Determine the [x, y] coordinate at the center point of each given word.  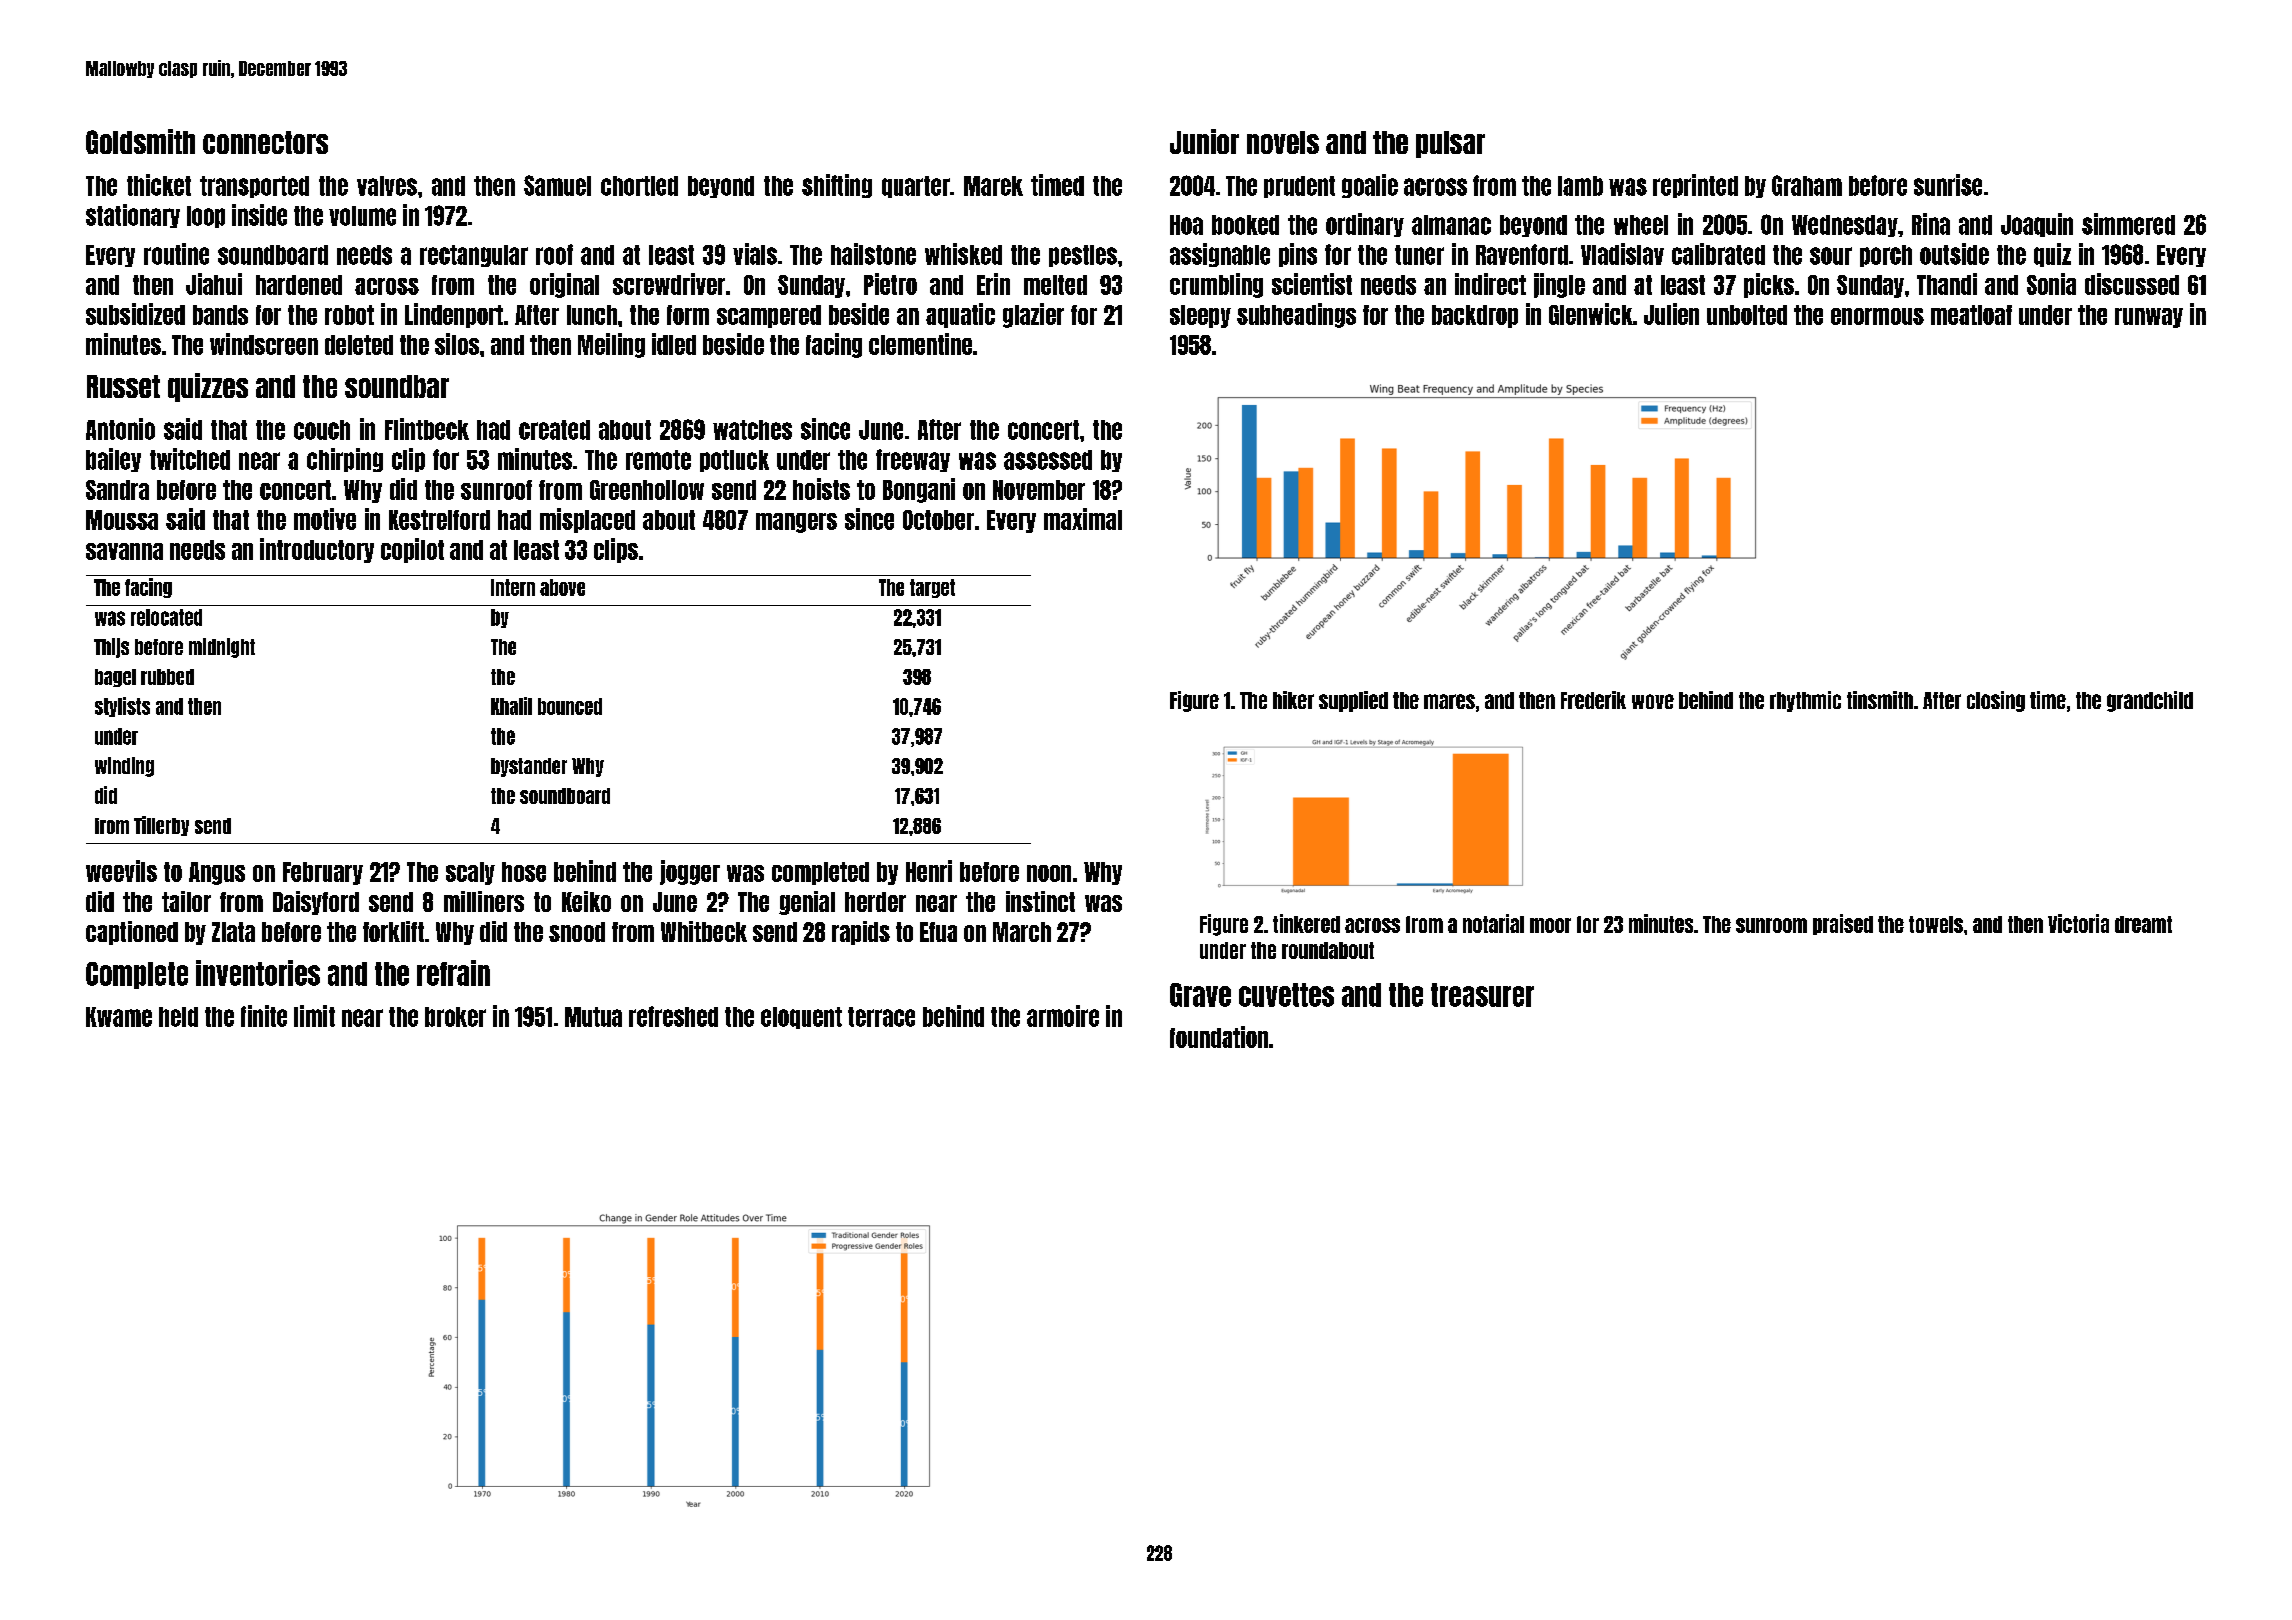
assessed [1048, 460]
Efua [938, 932]
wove [1653, 701]
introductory [317, 550]
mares [1449, 701]
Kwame [119, 1017]
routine [176, 254]
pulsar [1450, 144]
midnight [222, 648]
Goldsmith [140, 141]
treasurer [1482, 995]
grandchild [2150, 701]
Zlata [233, 932]
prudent [1299, 187]
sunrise [1948, 185]
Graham [1807, 185]
